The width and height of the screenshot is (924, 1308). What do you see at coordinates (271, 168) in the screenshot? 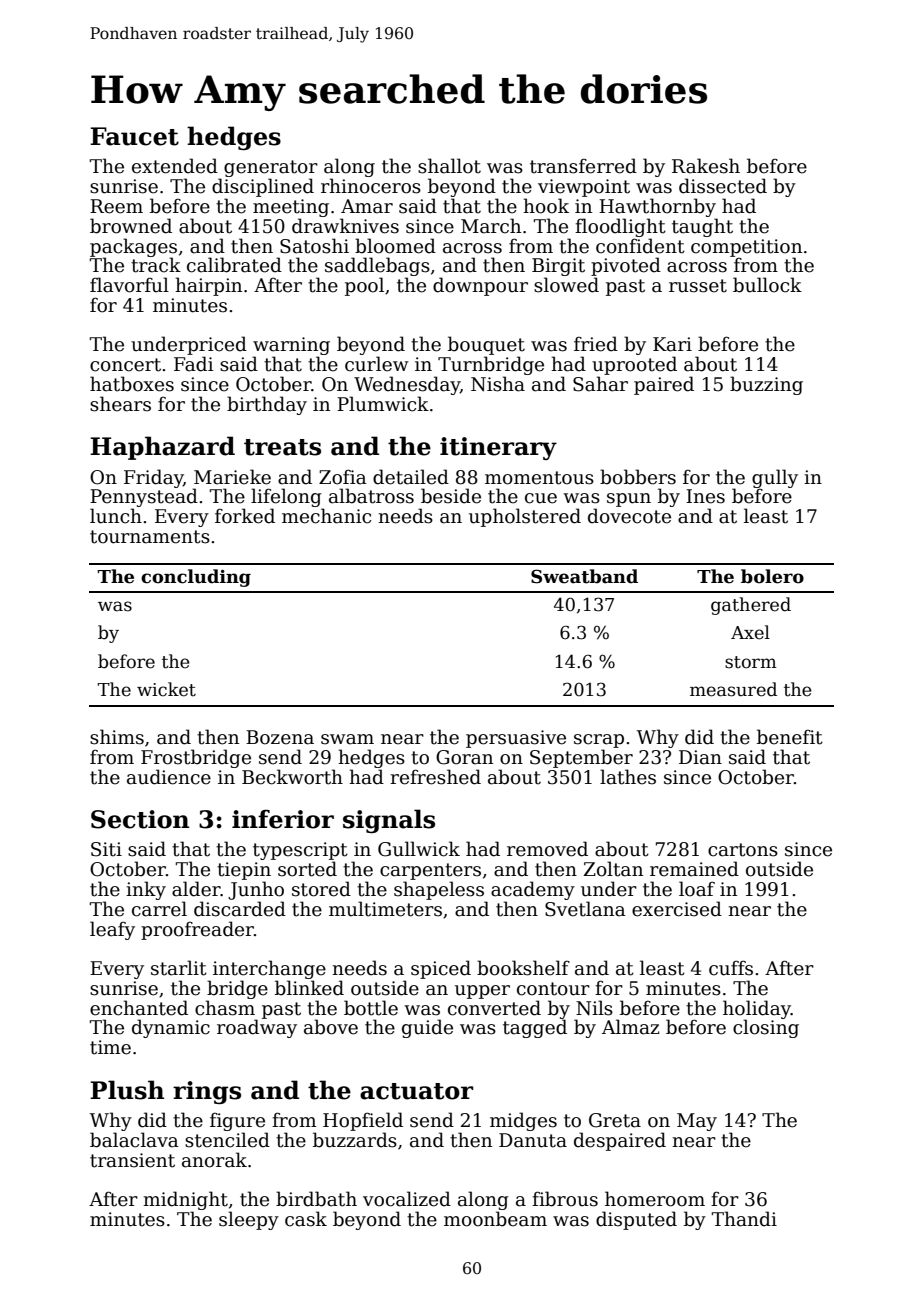
I see `generator` at bounding box center [271, 168].
